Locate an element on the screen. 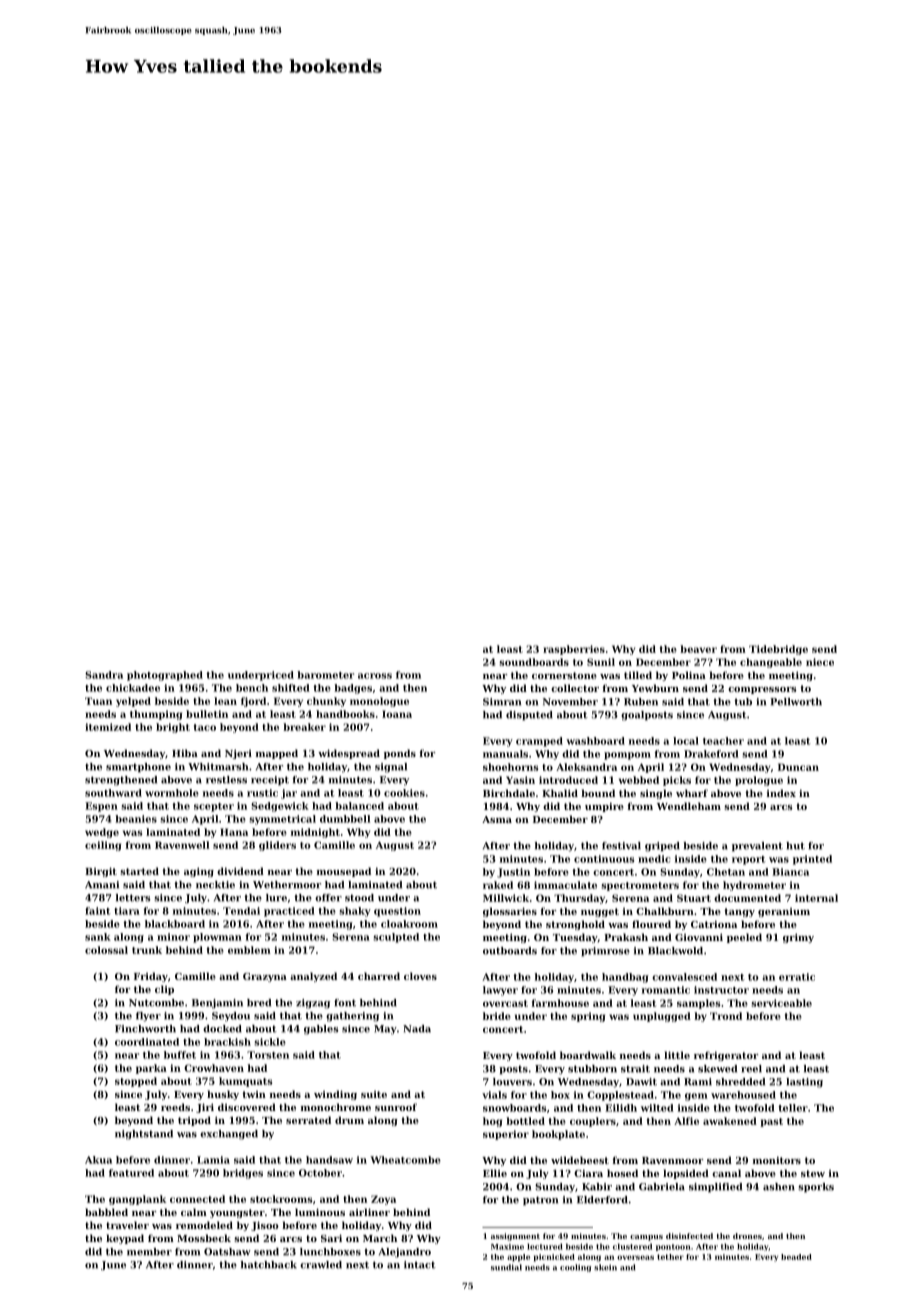  sculpted is located at coordinates (396, 938).
